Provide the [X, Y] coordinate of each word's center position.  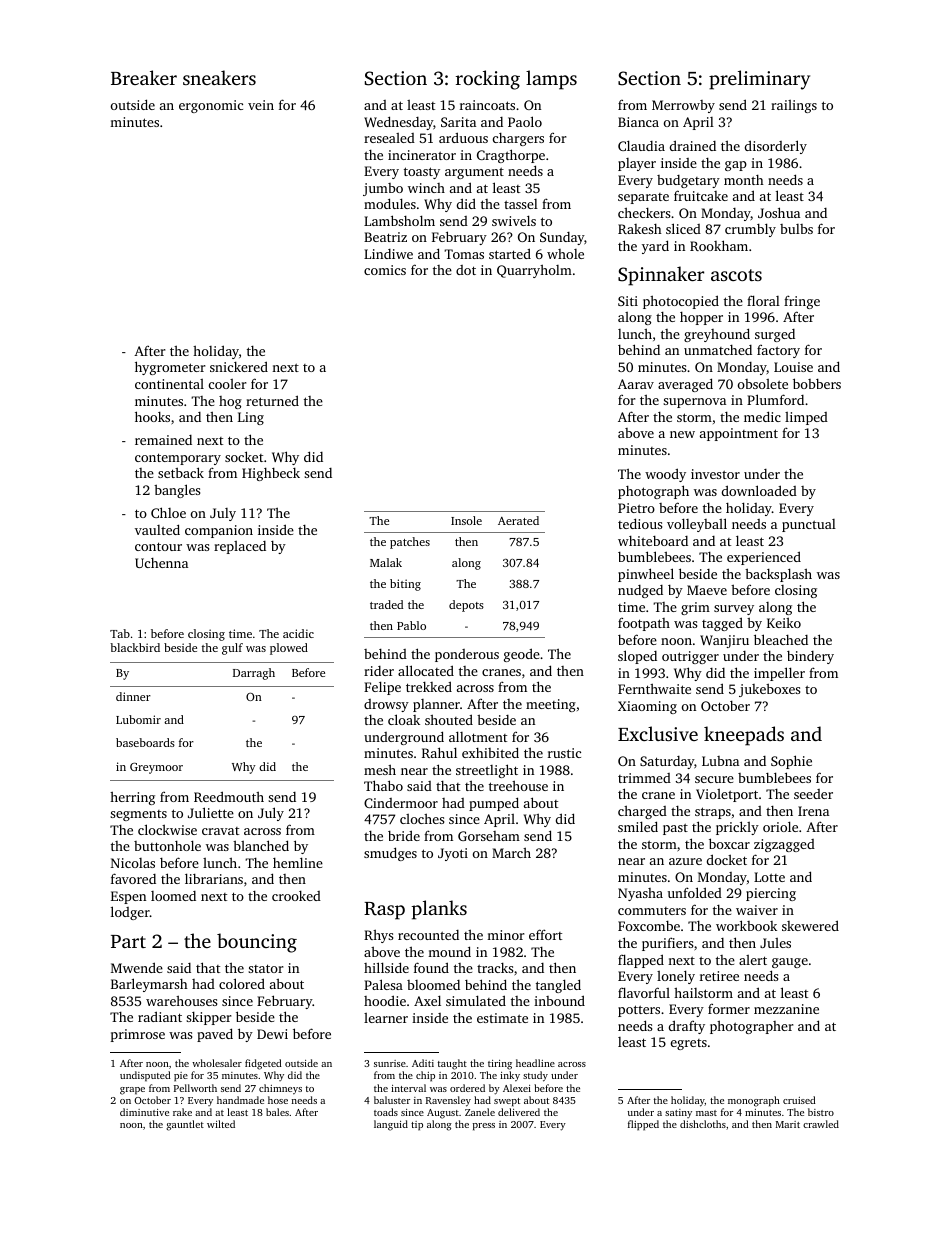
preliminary [759, 80]
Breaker [144, 77]
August [443, 1114]
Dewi [272, 1034]
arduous [463, 137]
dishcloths [703, 1124]
